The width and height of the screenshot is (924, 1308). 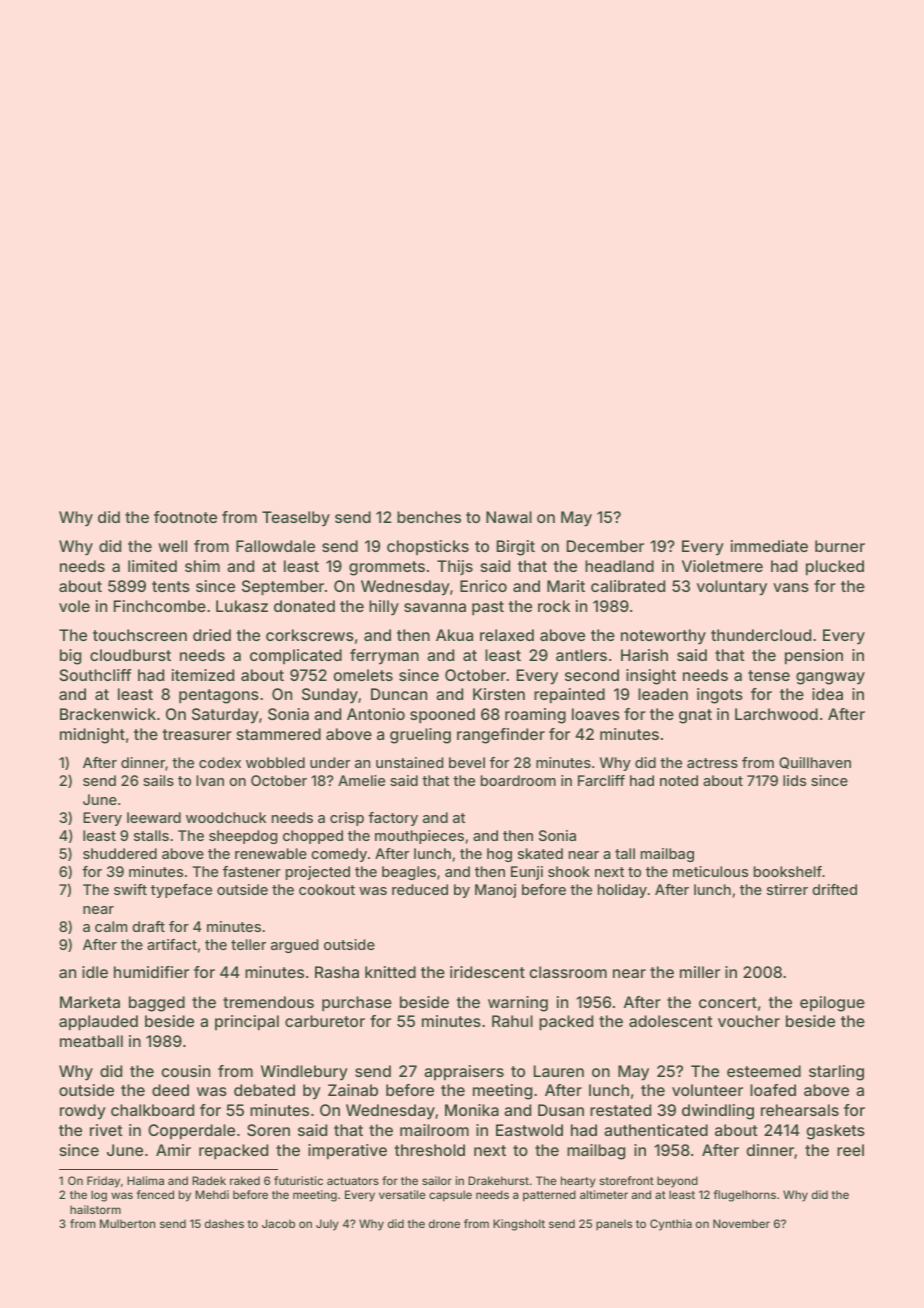 I want to click on typeface, so click(x=181, y=891).
